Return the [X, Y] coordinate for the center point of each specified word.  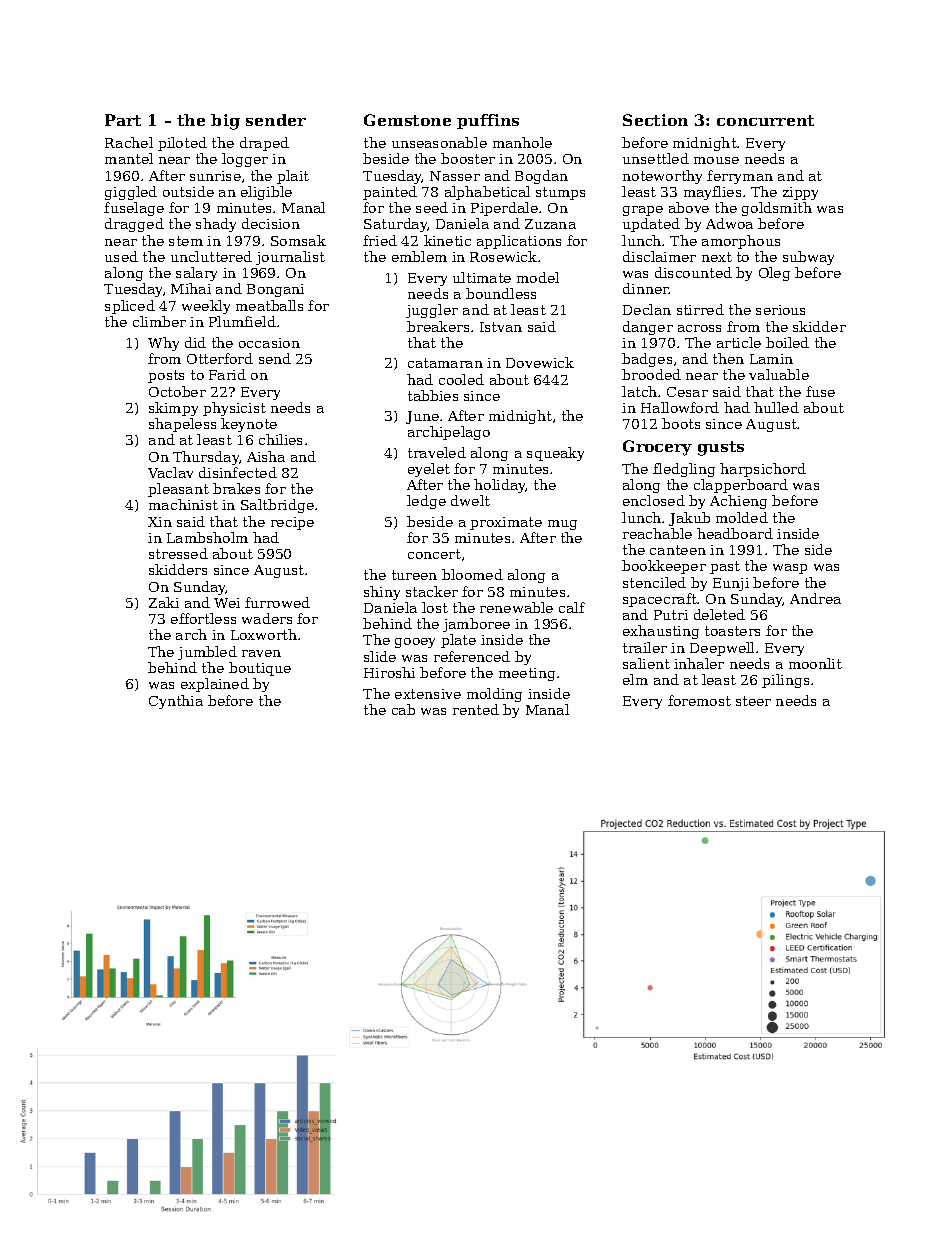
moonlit [815, 663]
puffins [488, 121]
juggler [432, 311]
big [225, 122]
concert [434, 554]
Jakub [689, 519]
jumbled [207, 653]
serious [780, 310]
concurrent [765, 120]
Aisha [266, 456]
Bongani [275, 290]
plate [458, 641]
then [728, 358]
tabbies [433, 395]
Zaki [164, 602]
